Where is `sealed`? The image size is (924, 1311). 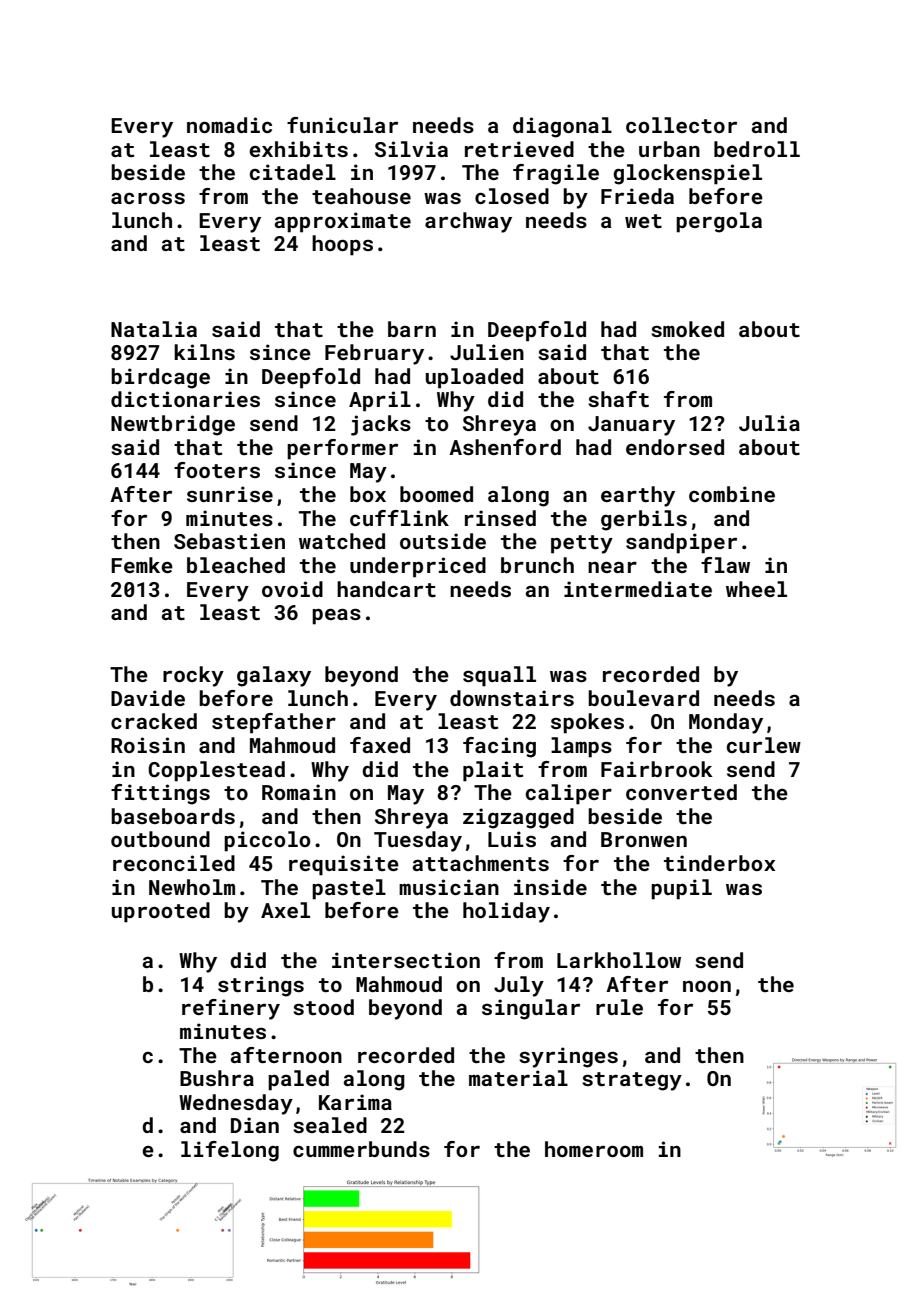 sealed is located at coordinates (330, 1125).
